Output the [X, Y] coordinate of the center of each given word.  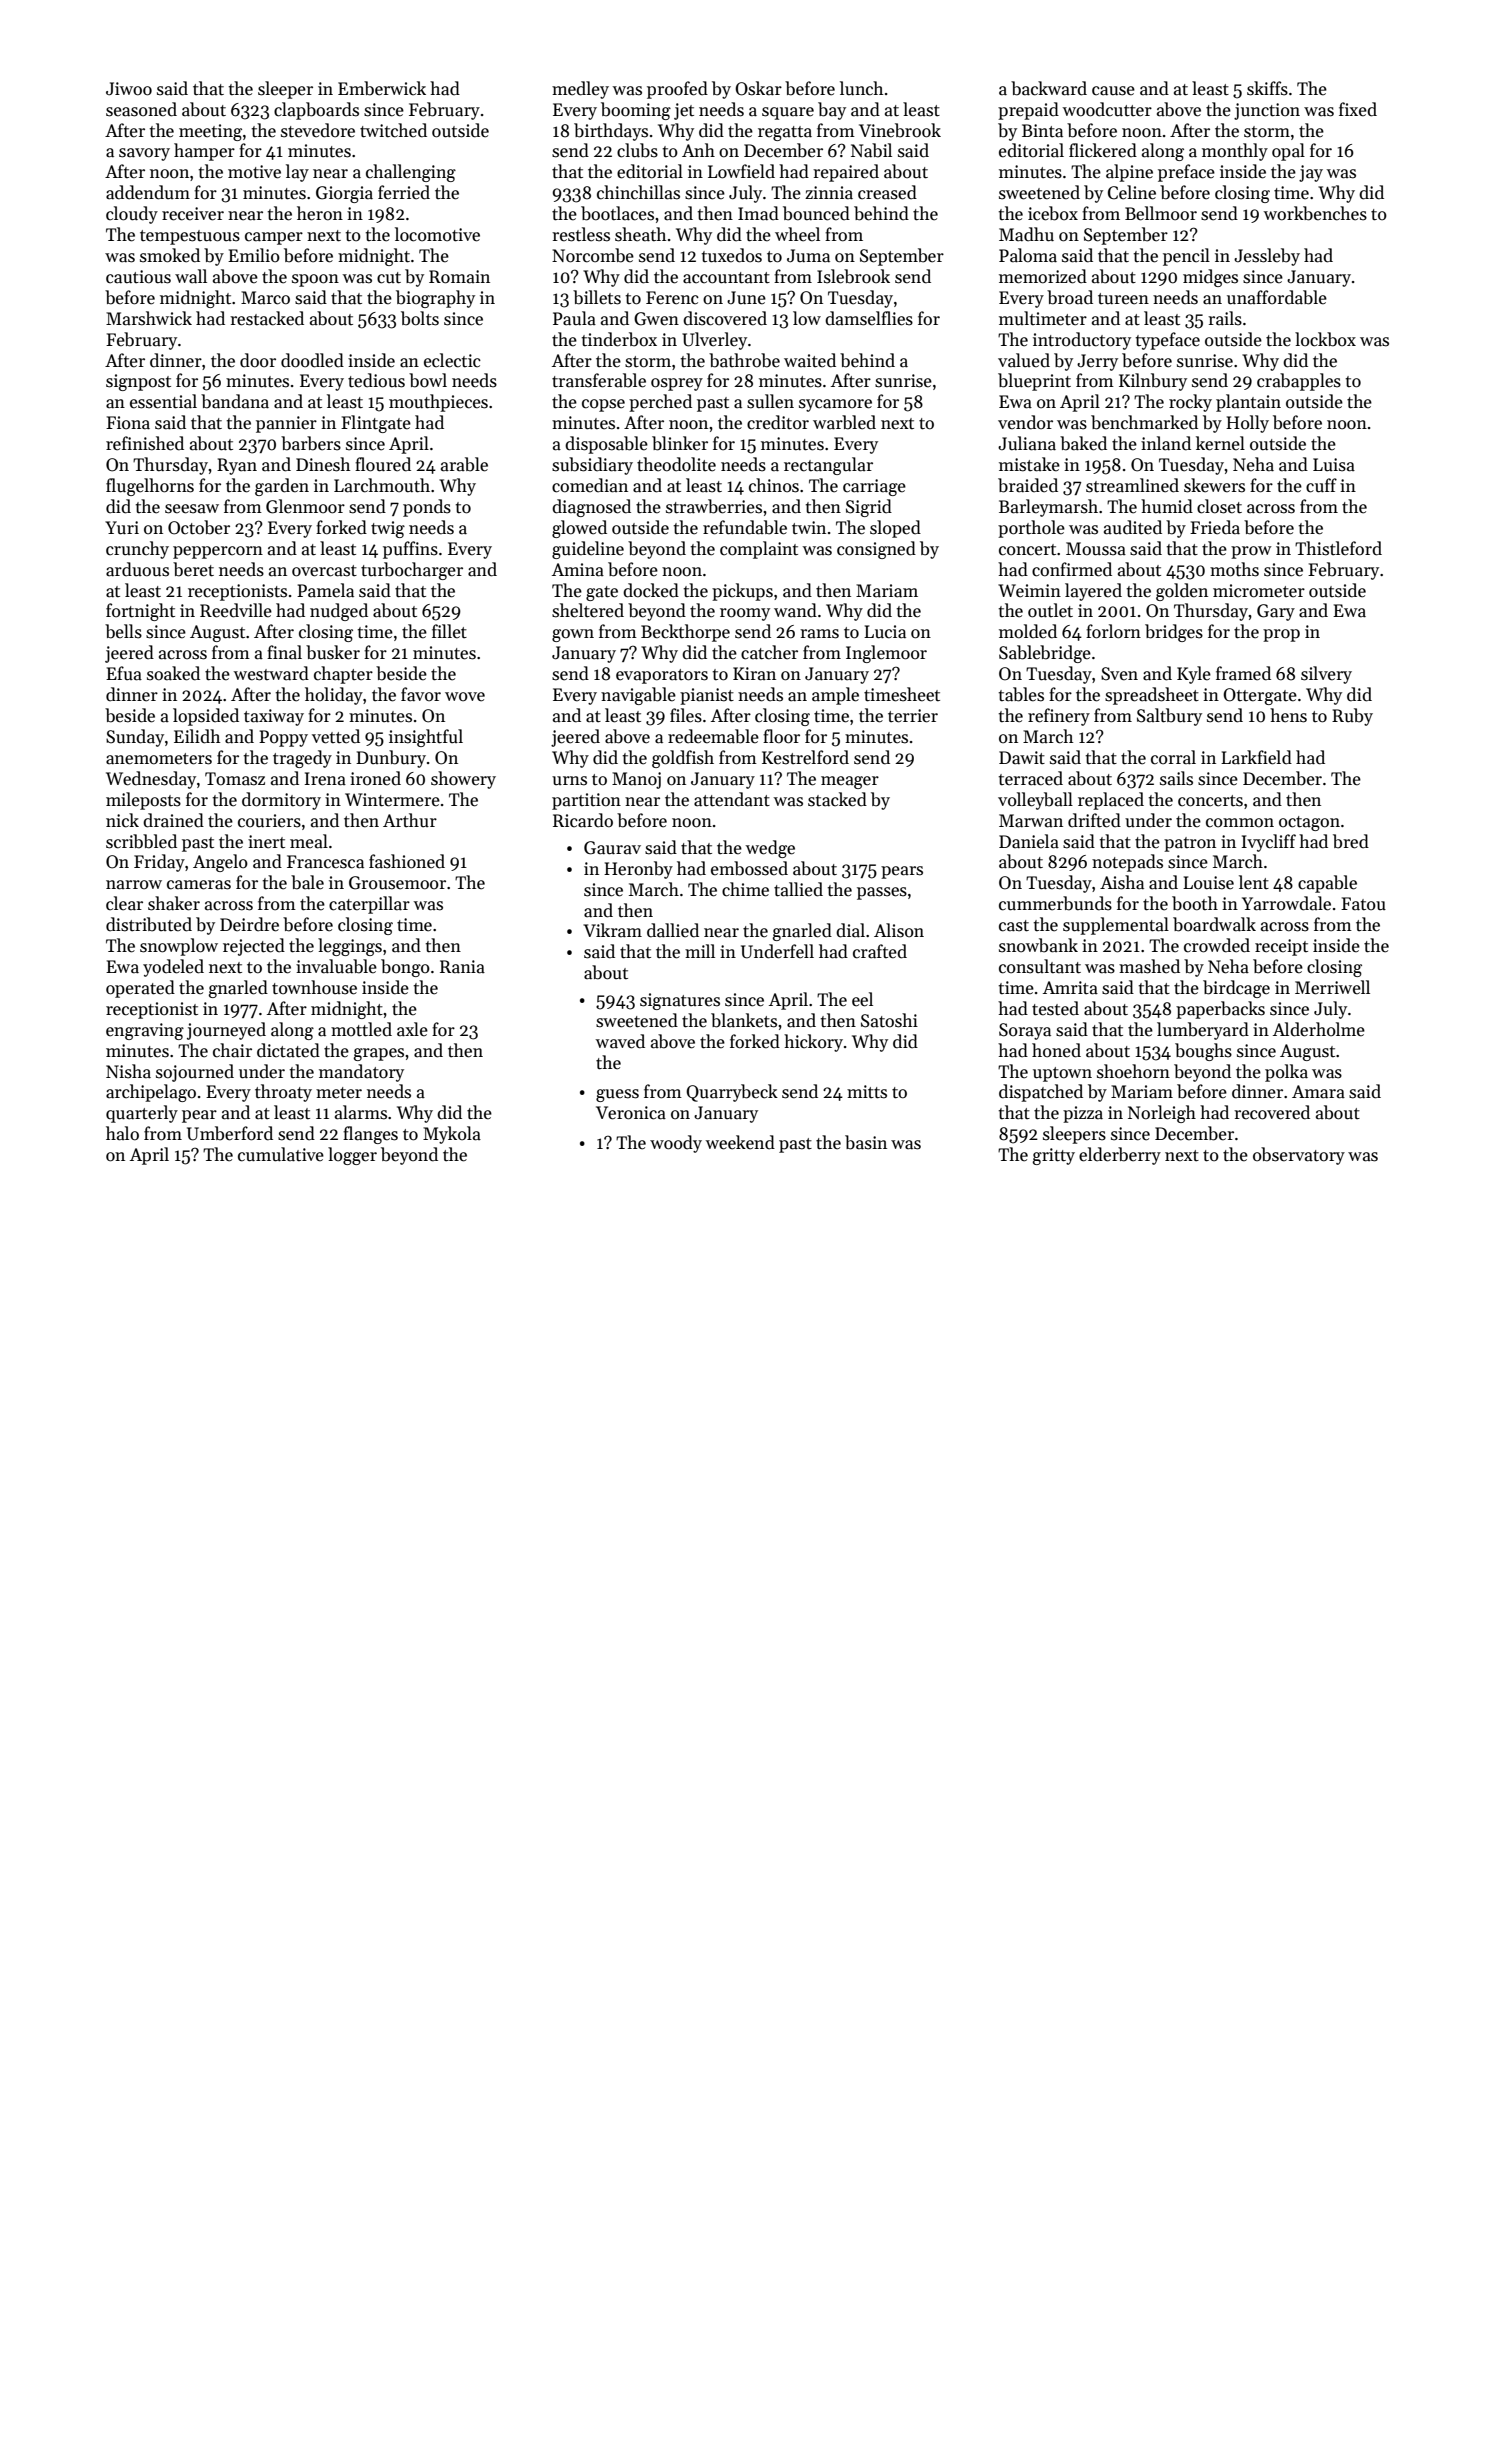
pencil [1186, 257]
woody [676, 1144]
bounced [816, 213]
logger [352, 1156]
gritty [1054, 1156]
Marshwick [149, 318]
